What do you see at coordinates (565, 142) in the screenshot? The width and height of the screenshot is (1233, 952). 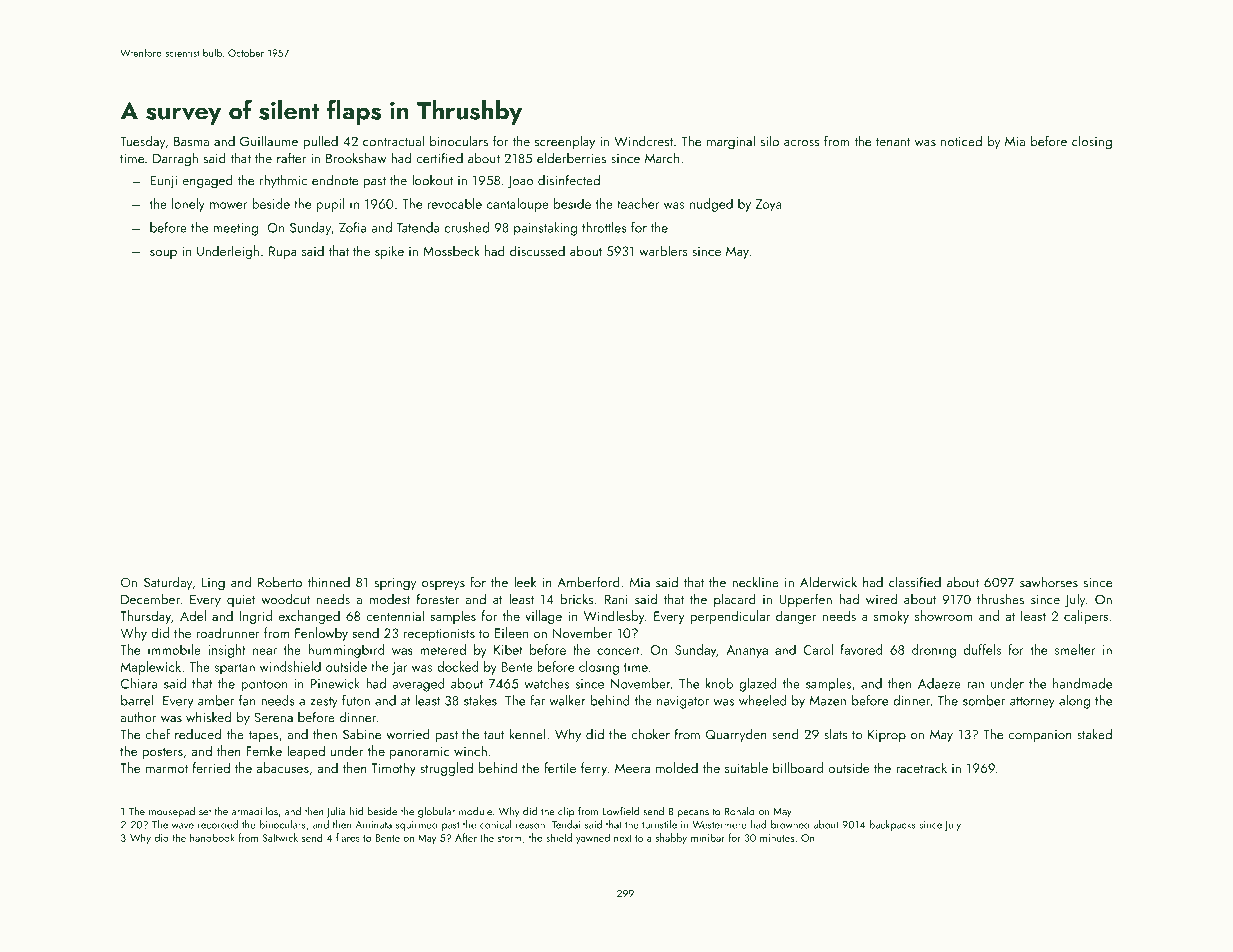 I see `screenplay` at bounding box center [565, 142].
